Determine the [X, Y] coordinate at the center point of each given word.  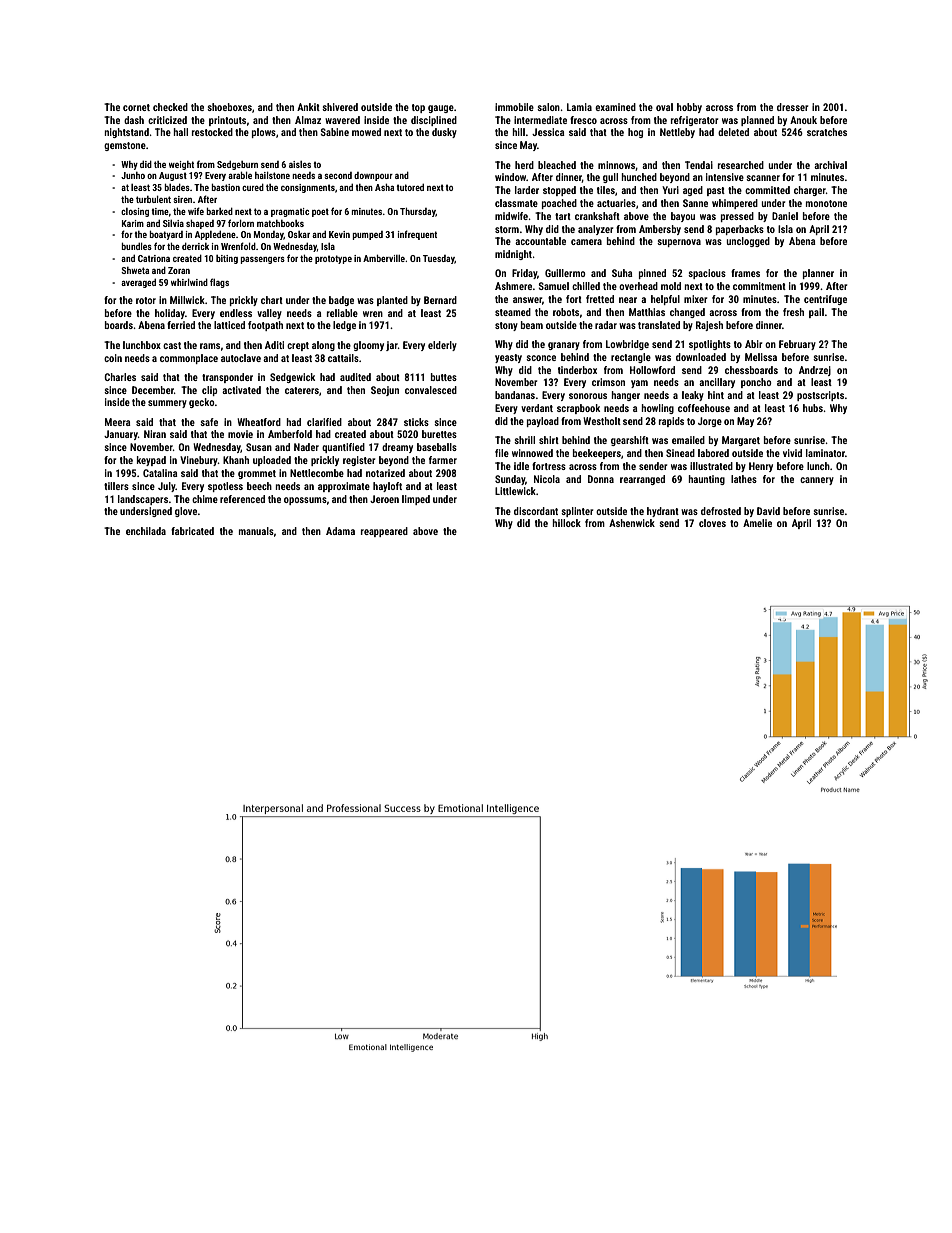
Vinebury [199, 461]
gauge [441, 109]
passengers [262, 260]
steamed [513, 312]
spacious [707, 274]
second [338, 175]
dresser [793, 107]
